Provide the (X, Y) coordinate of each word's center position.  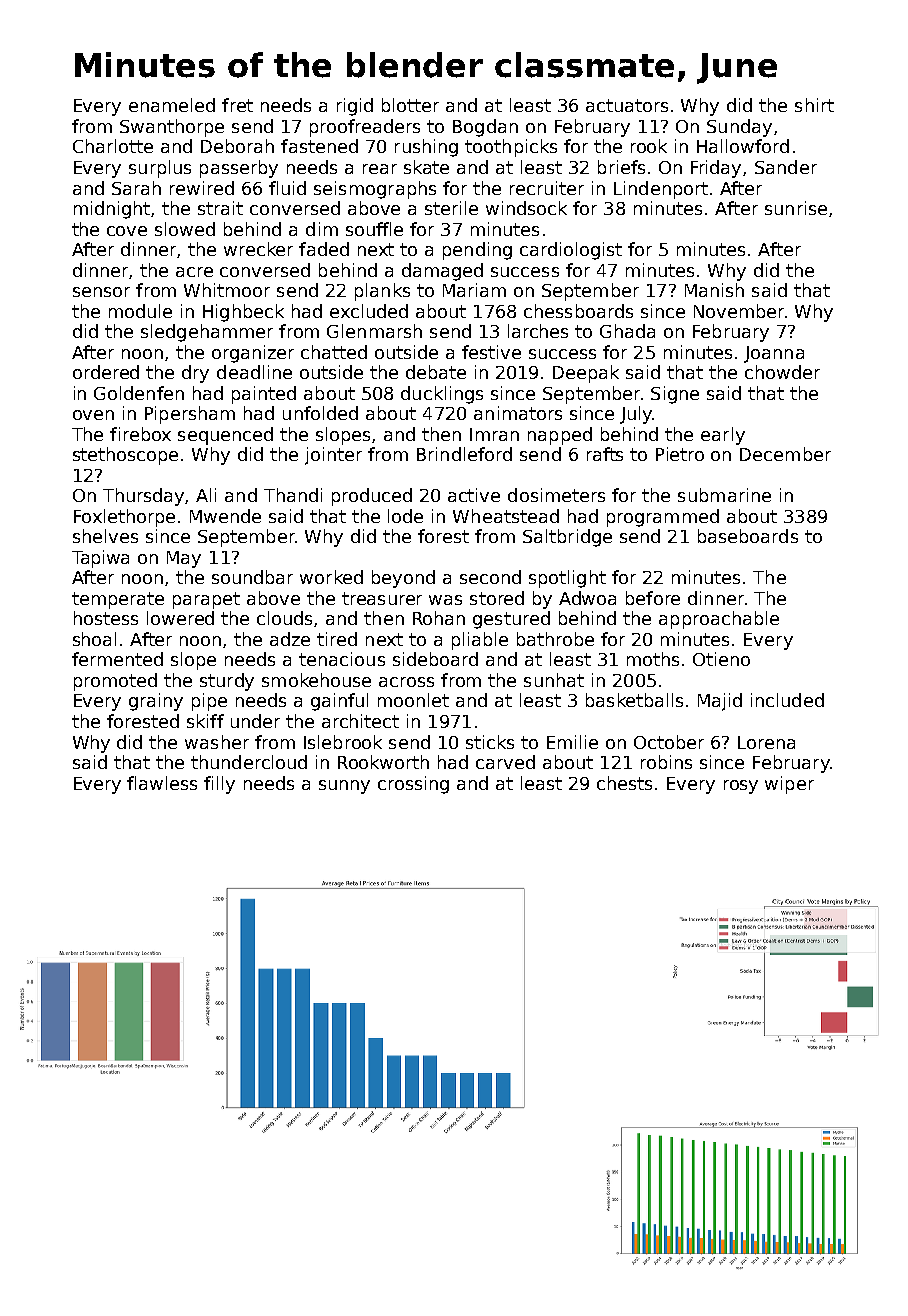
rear (380, 169)
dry (195, 374)
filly (219, 785)
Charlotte (113, 146)
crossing (413, 785)
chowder (782, 372)
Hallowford (743, 146)
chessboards (578, 311)
